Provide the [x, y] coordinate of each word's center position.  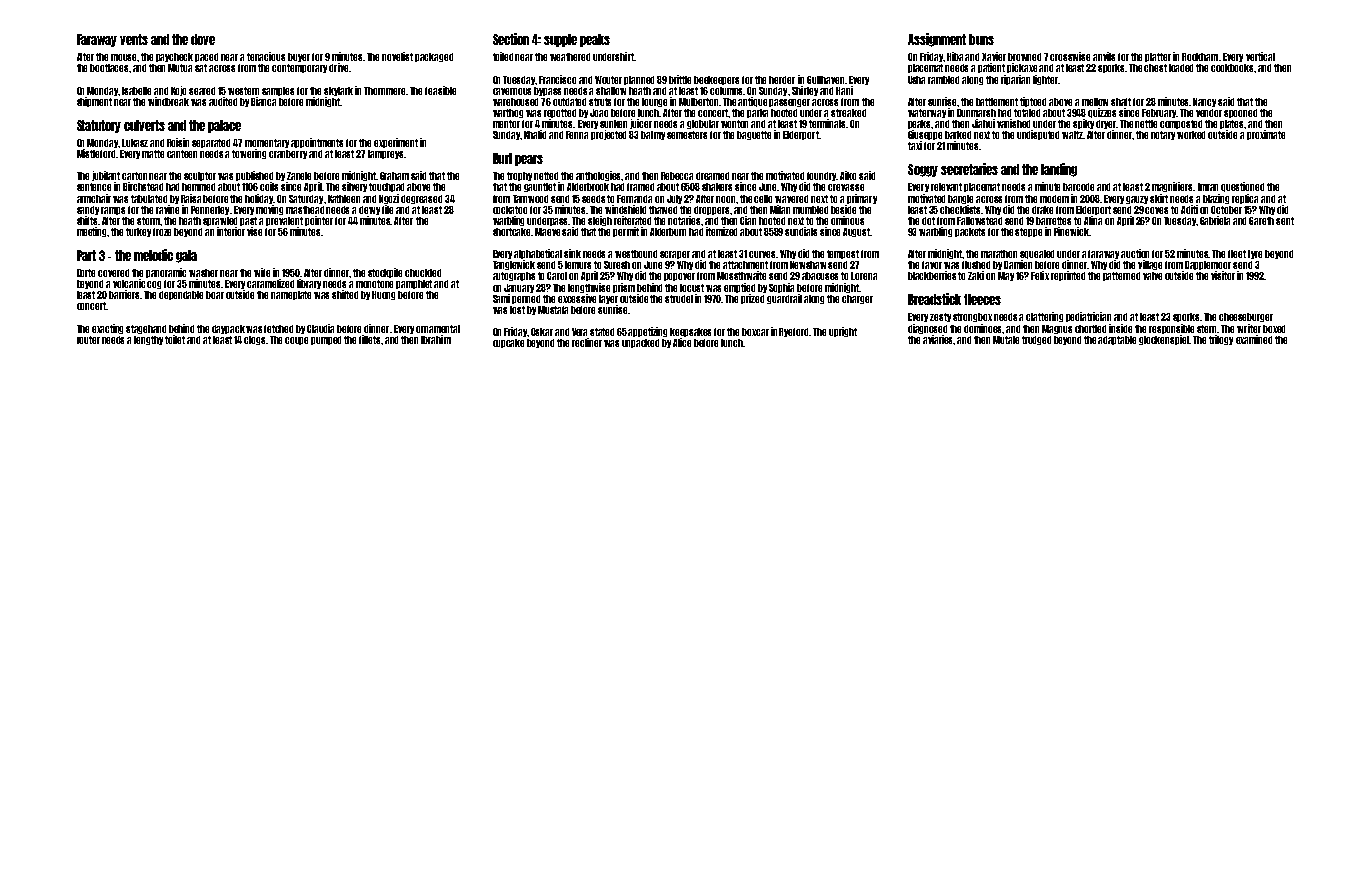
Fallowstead [979, 221]
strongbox [972, 317]
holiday [259, 199]
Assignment [937, 40]
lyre [1255, 254]
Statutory [99, 126]
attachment [745, 265]
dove [203, 39]
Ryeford [793, 332]
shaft [1121, 102]
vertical [1260, 56]
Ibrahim [436, 339]
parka [757, 113]
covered [113, 273]
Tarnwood [530, 199]
